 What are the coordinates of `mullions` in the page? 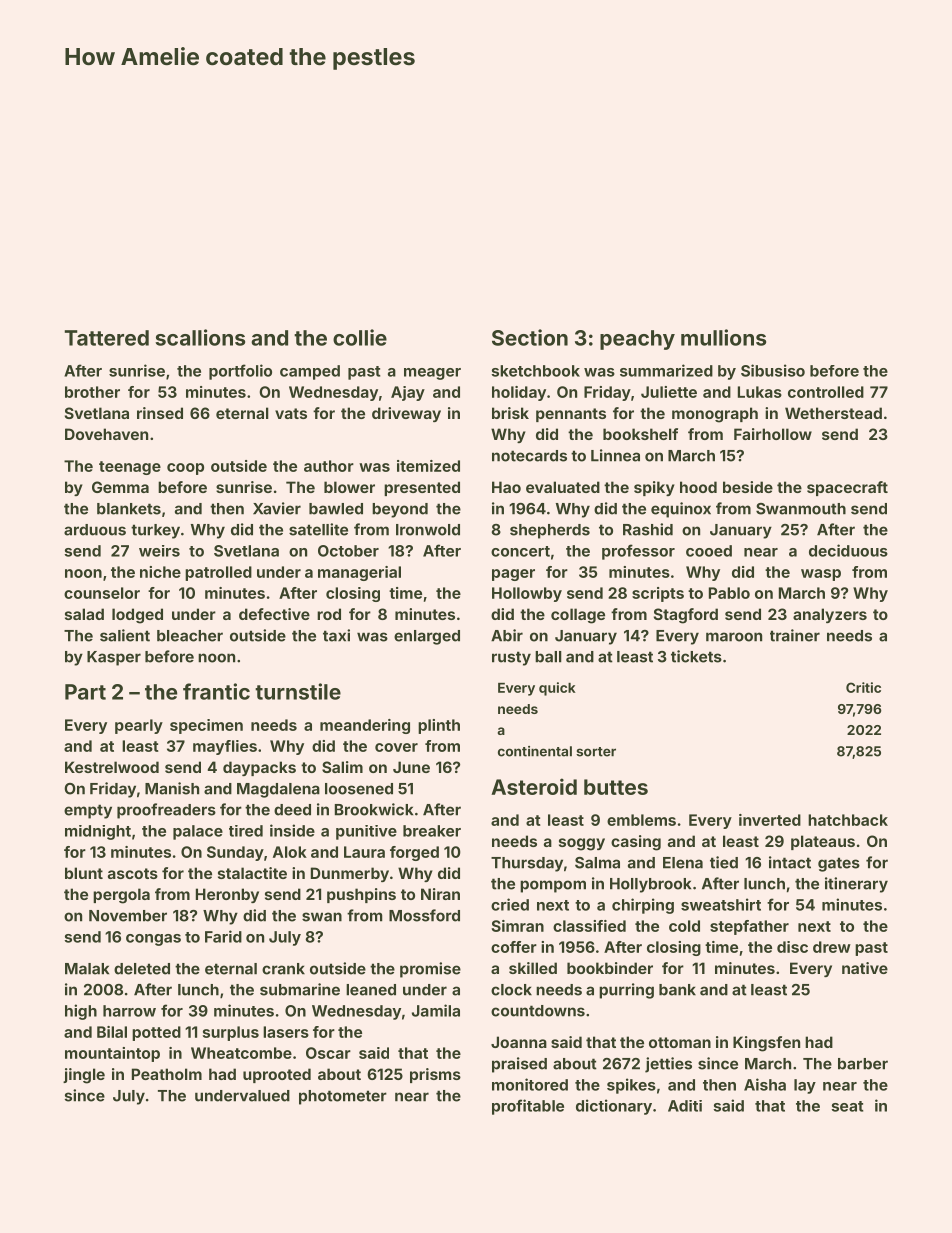 It's located at (723, 337).
